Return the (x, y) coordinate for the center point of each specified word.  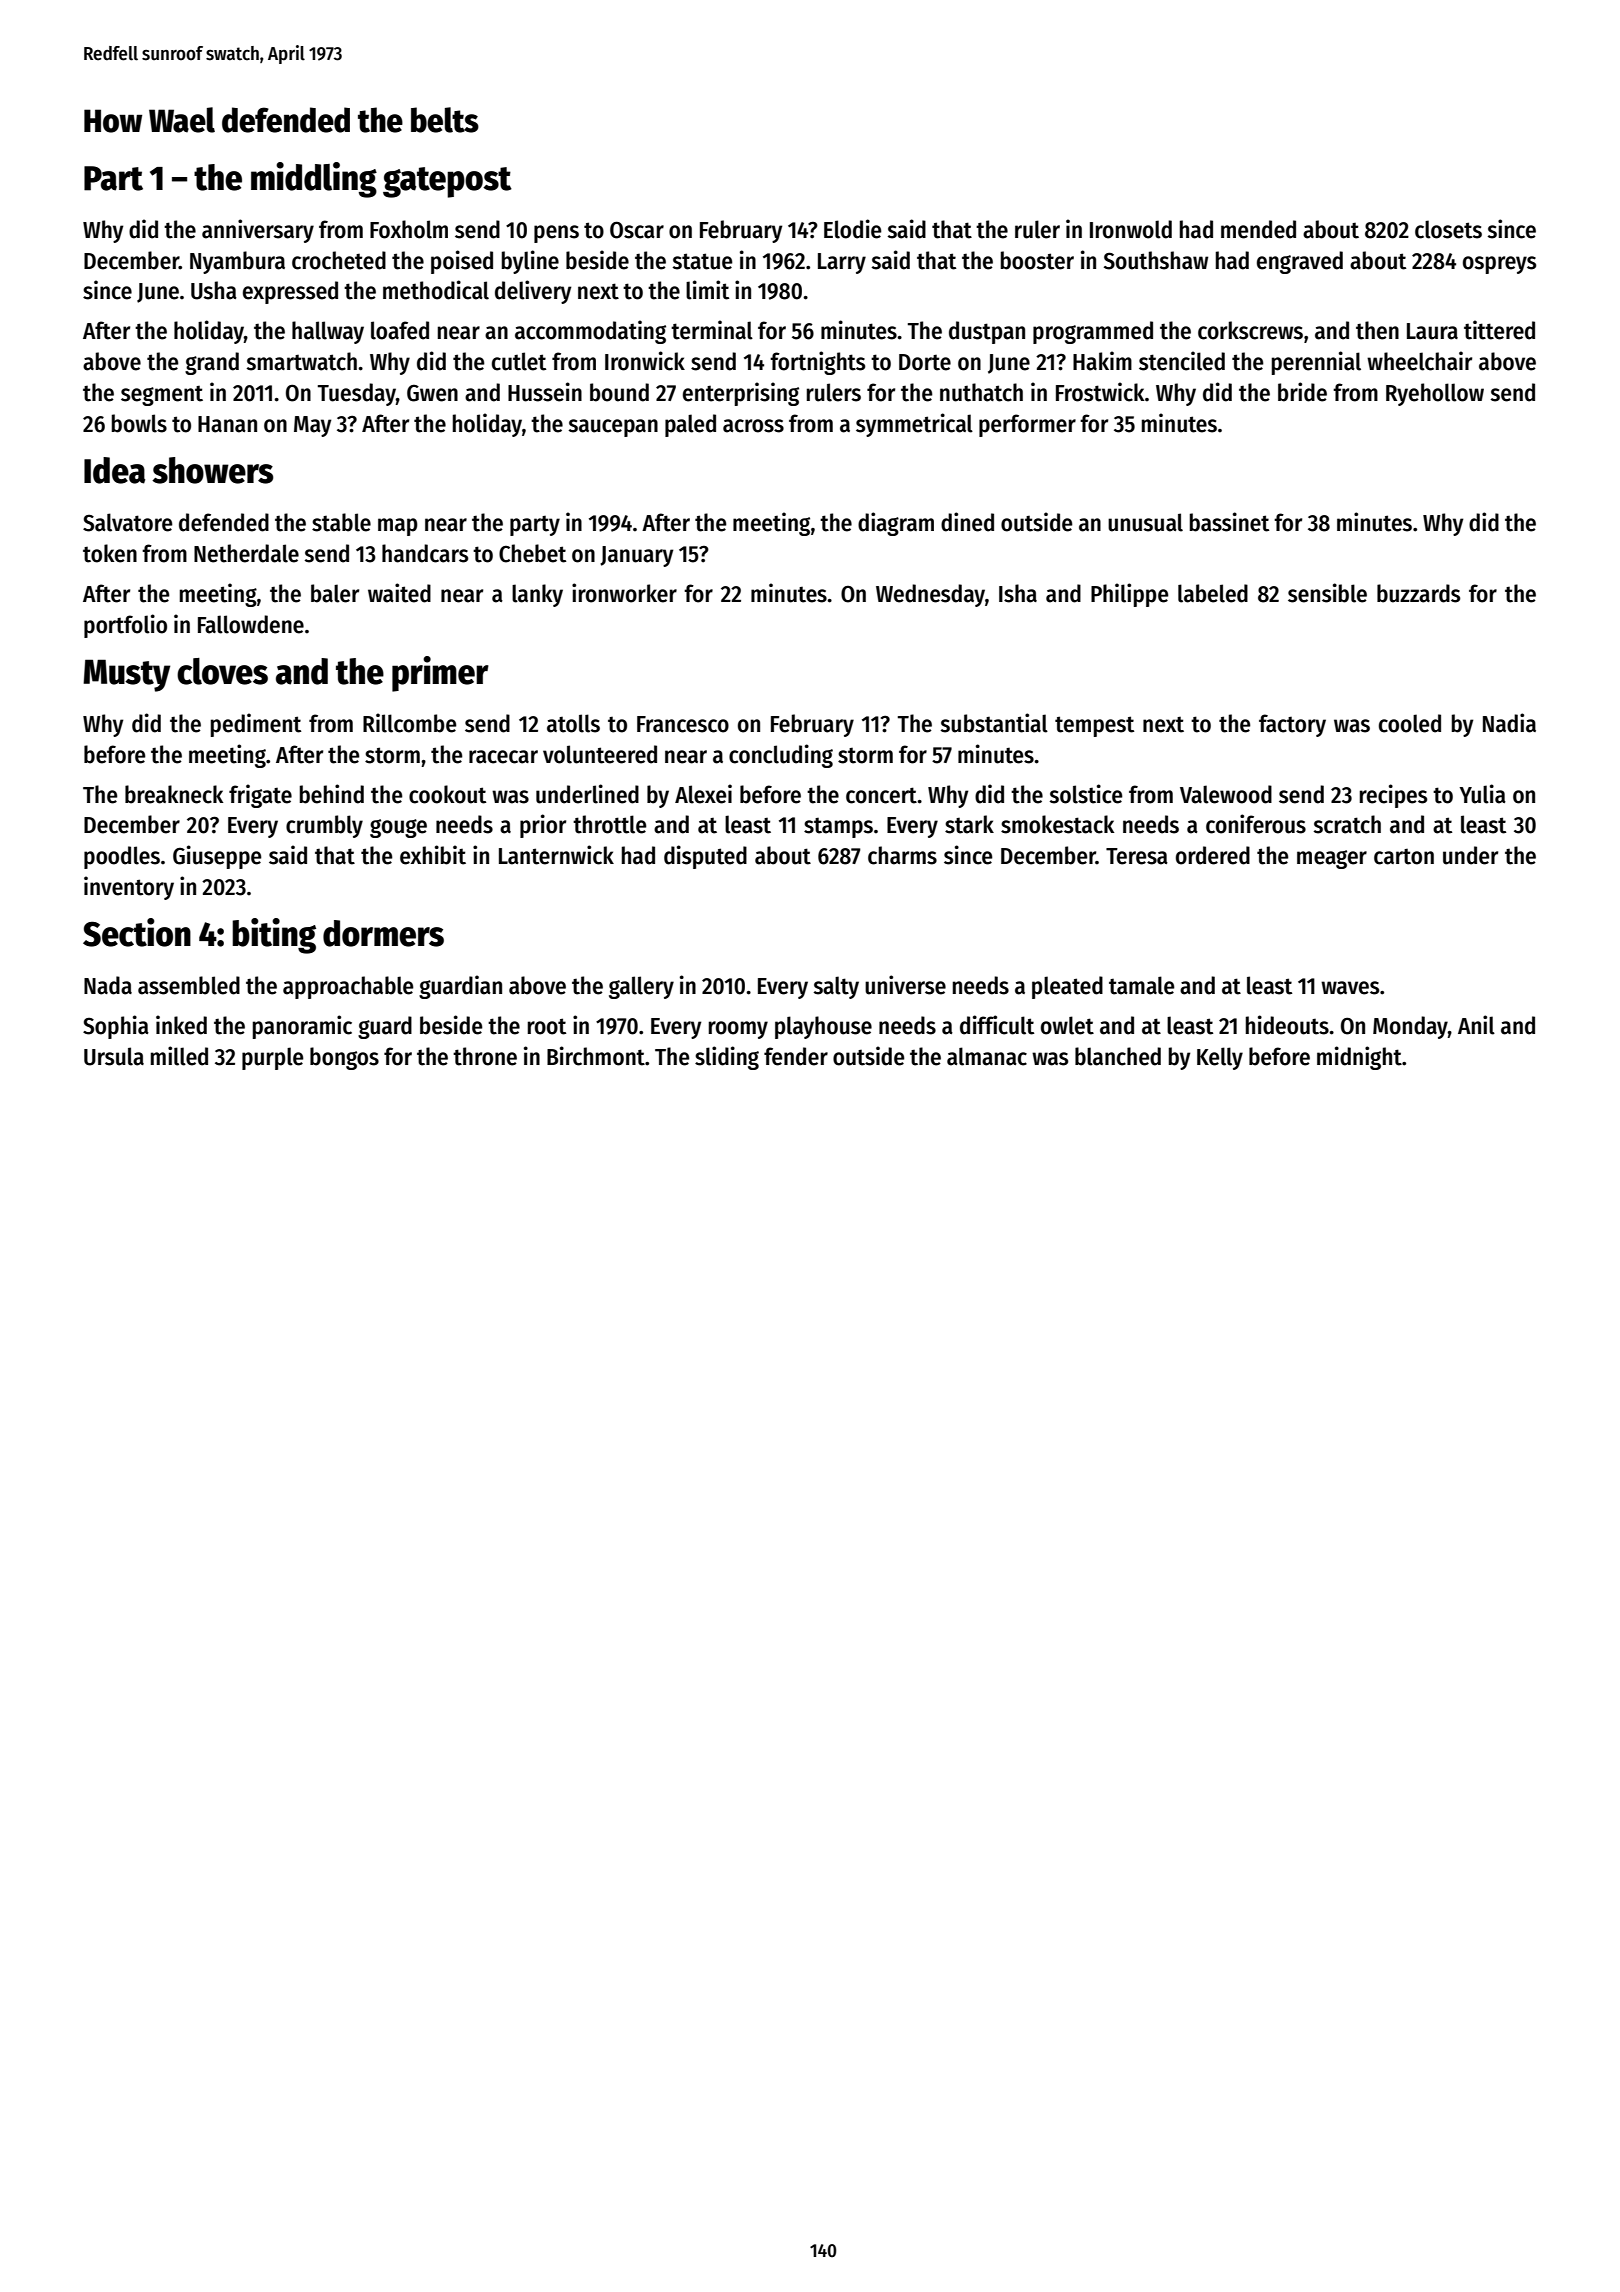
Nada (108, 985)
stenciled (1182, 361)
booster (1037, 260)
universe (905, 985)
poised (462, 262)
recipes (1393, 796)
